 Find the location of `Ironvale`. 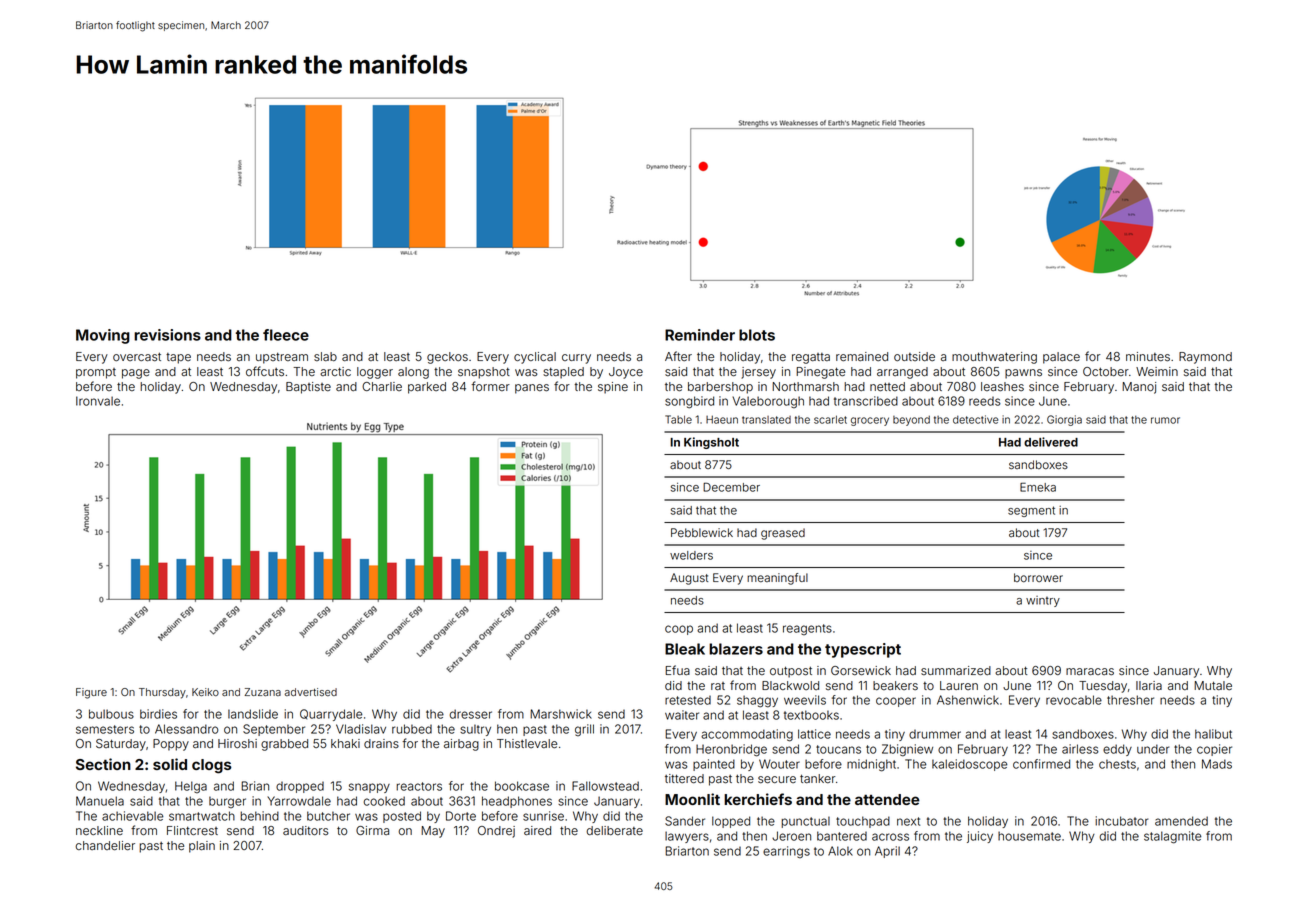

Ironvale is located at coordinates (98, 401).
